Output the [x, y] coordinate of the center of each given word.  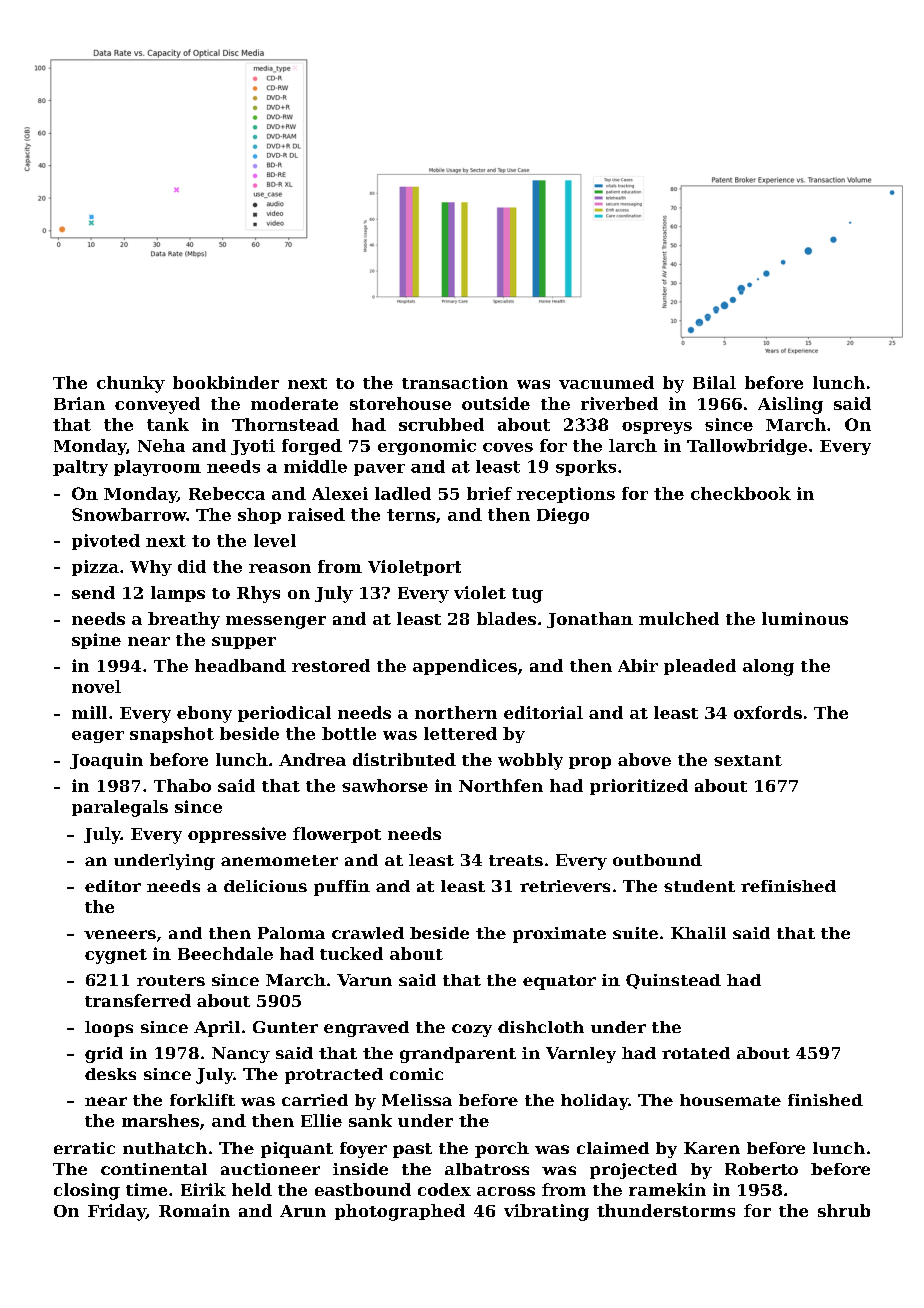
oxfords [768, 712]
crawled [368, 933]
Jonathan [590, 620]
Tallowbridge [747, 447]
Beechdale [225, 953]
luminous [805, 618]
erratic [84, 1148]
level [275, 540]
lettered [460, 733]
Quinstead [673, 981]
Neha [161, 445]
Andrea [312, 759]
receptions [566, 495]
